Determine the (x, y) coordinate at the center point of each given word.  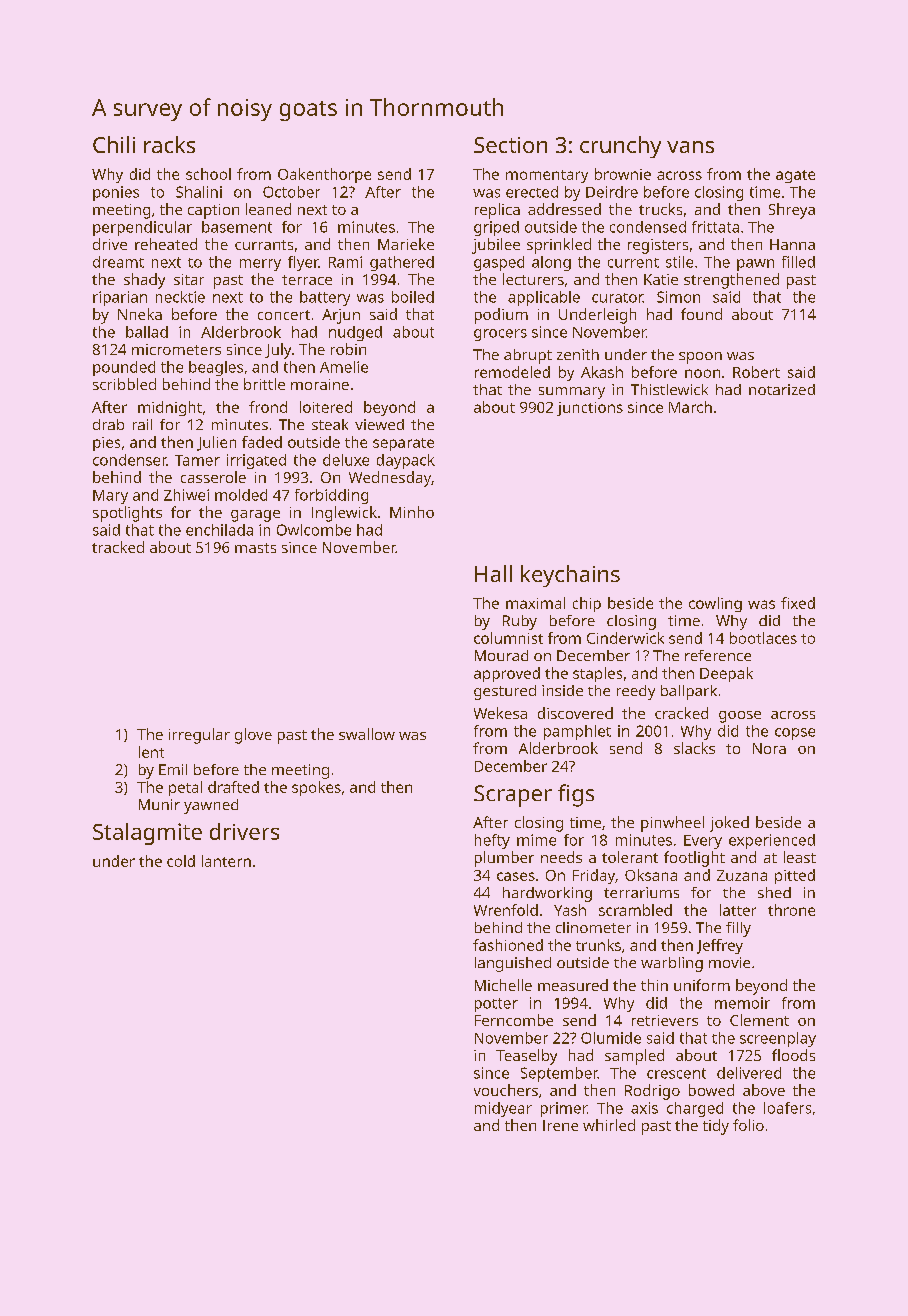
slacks (694, 748)
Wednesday (390, 479)
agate (795, 176)
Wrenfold (506, 910)
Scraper (513, 796)
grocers (500, 335)
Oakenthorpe (324, 175)
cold (181, 861)
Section (510, 145)
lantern (226, 861)
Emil (173, 769)
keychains (570, 576)
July (278, 351)
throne (791, 910)
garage (255, 516)
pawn (755, 265)
